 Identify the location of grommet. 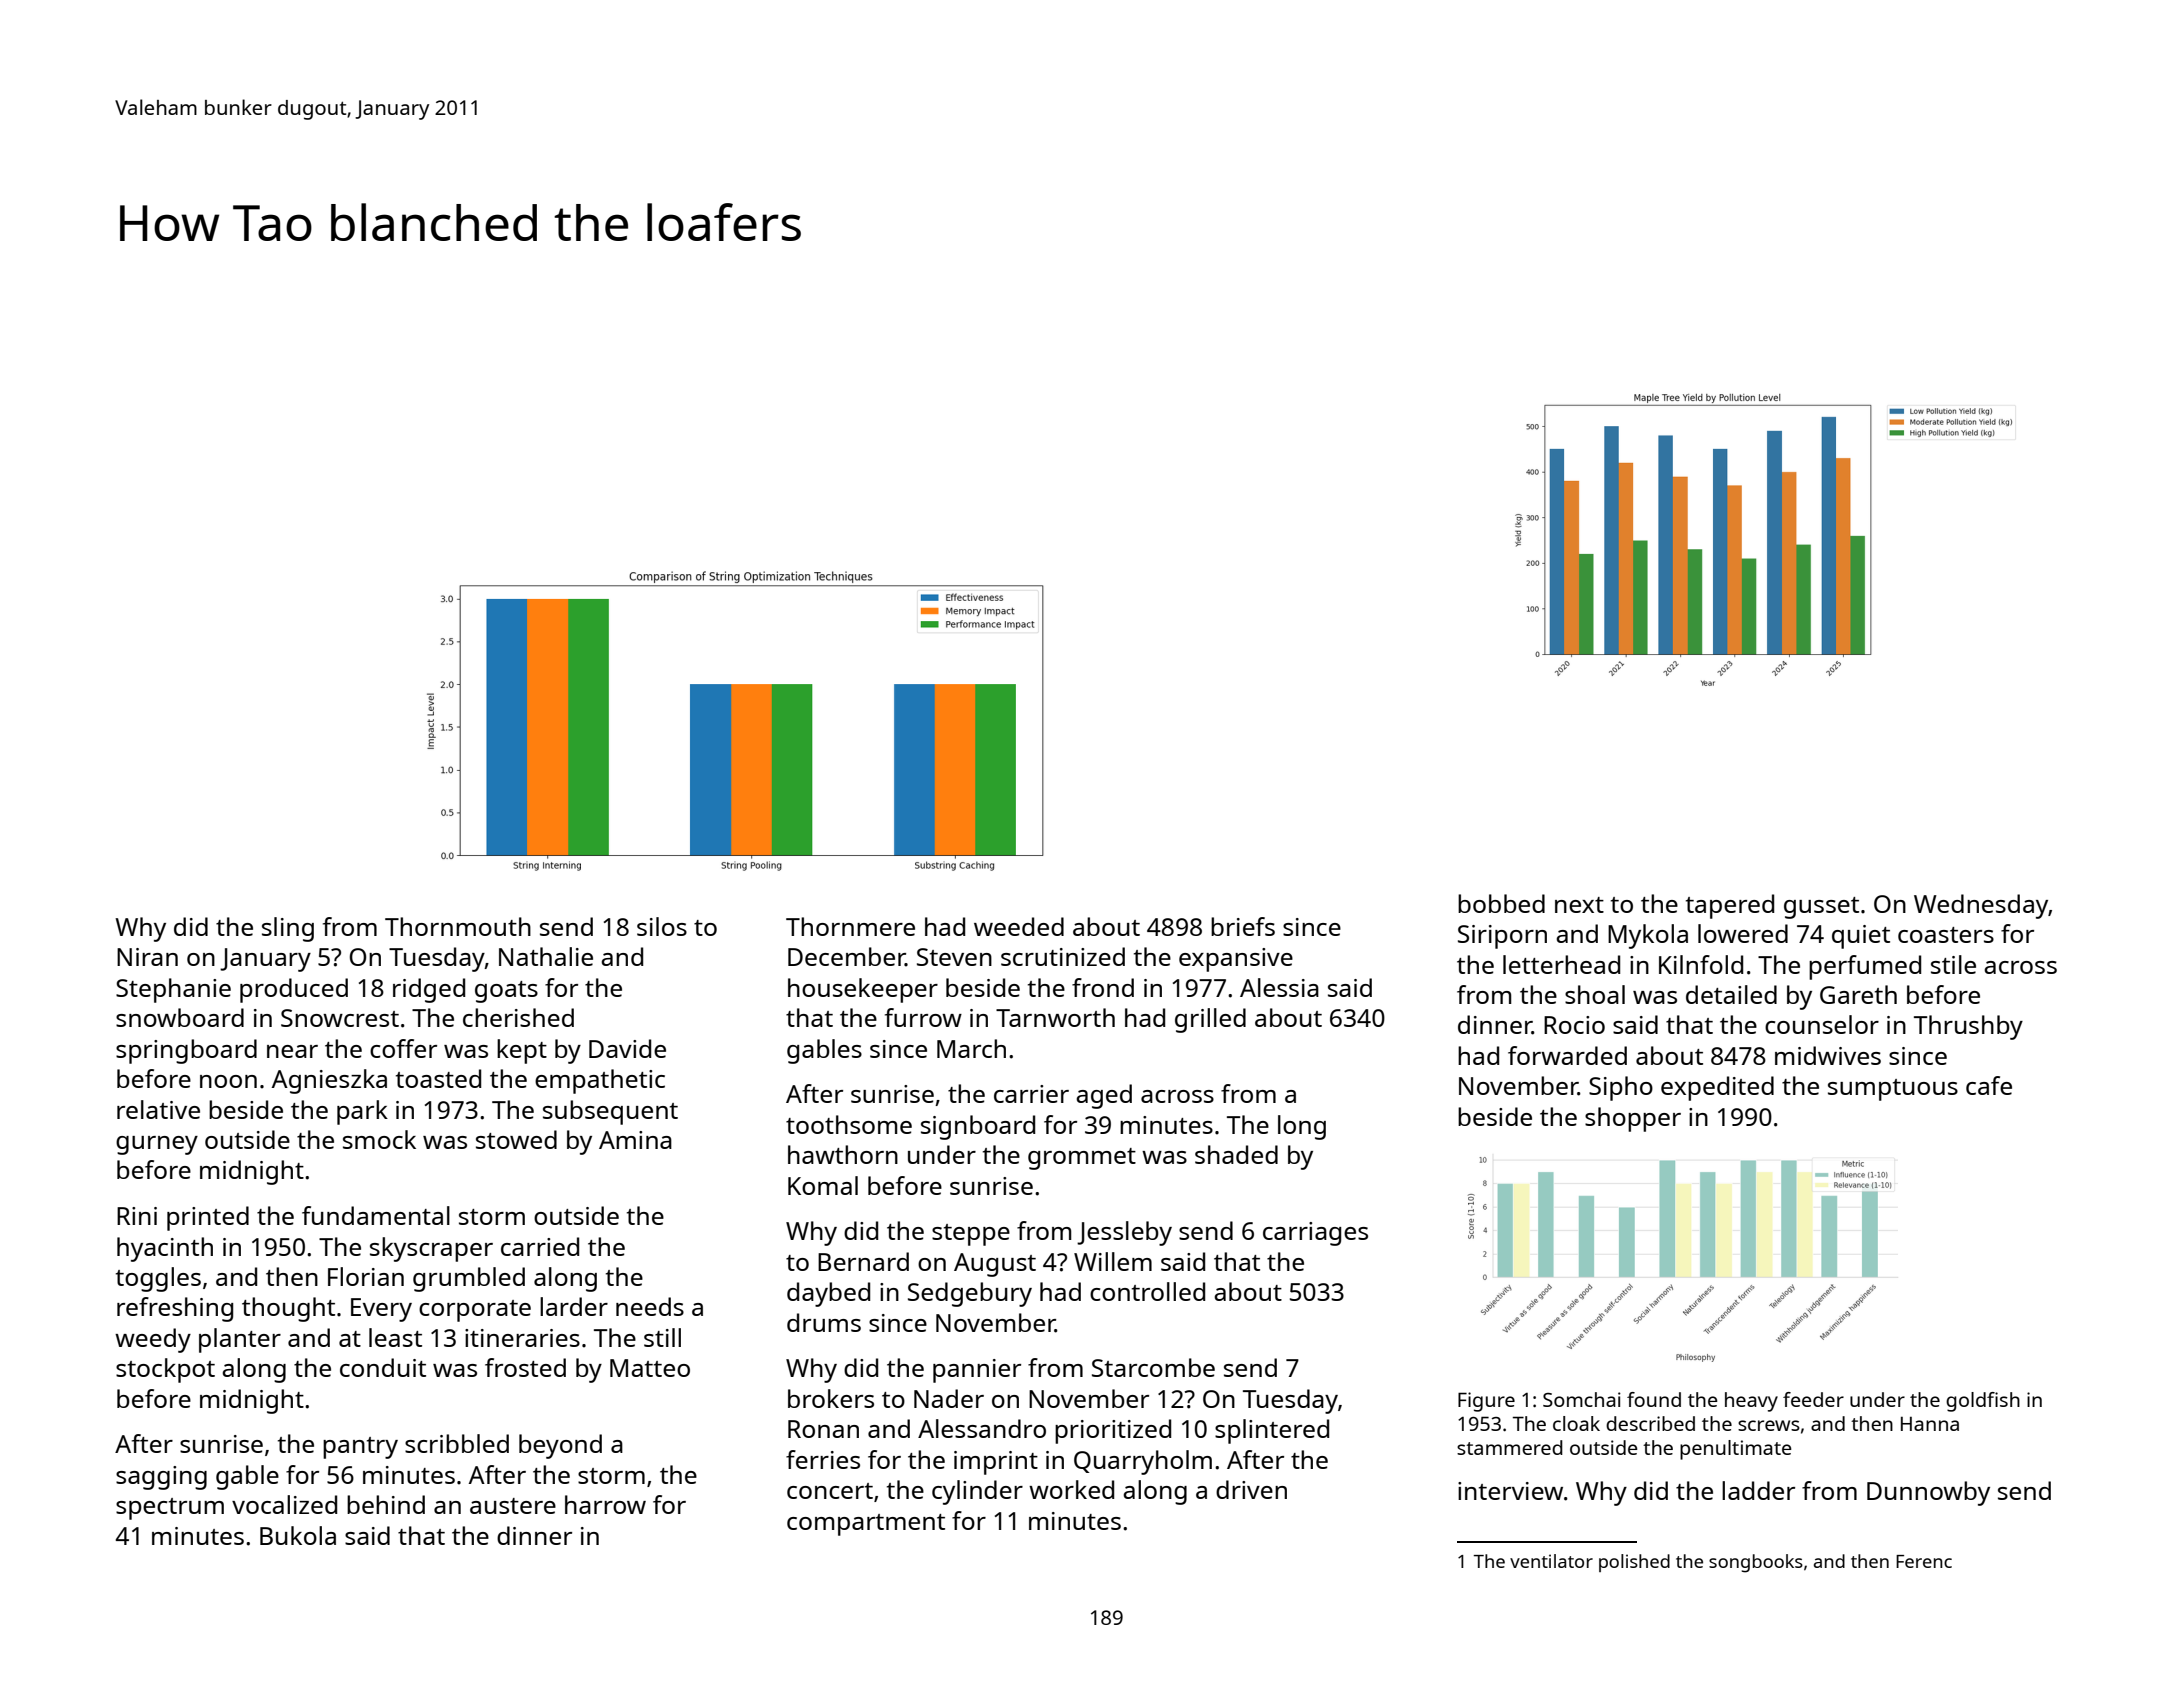
(1082, 1159).
